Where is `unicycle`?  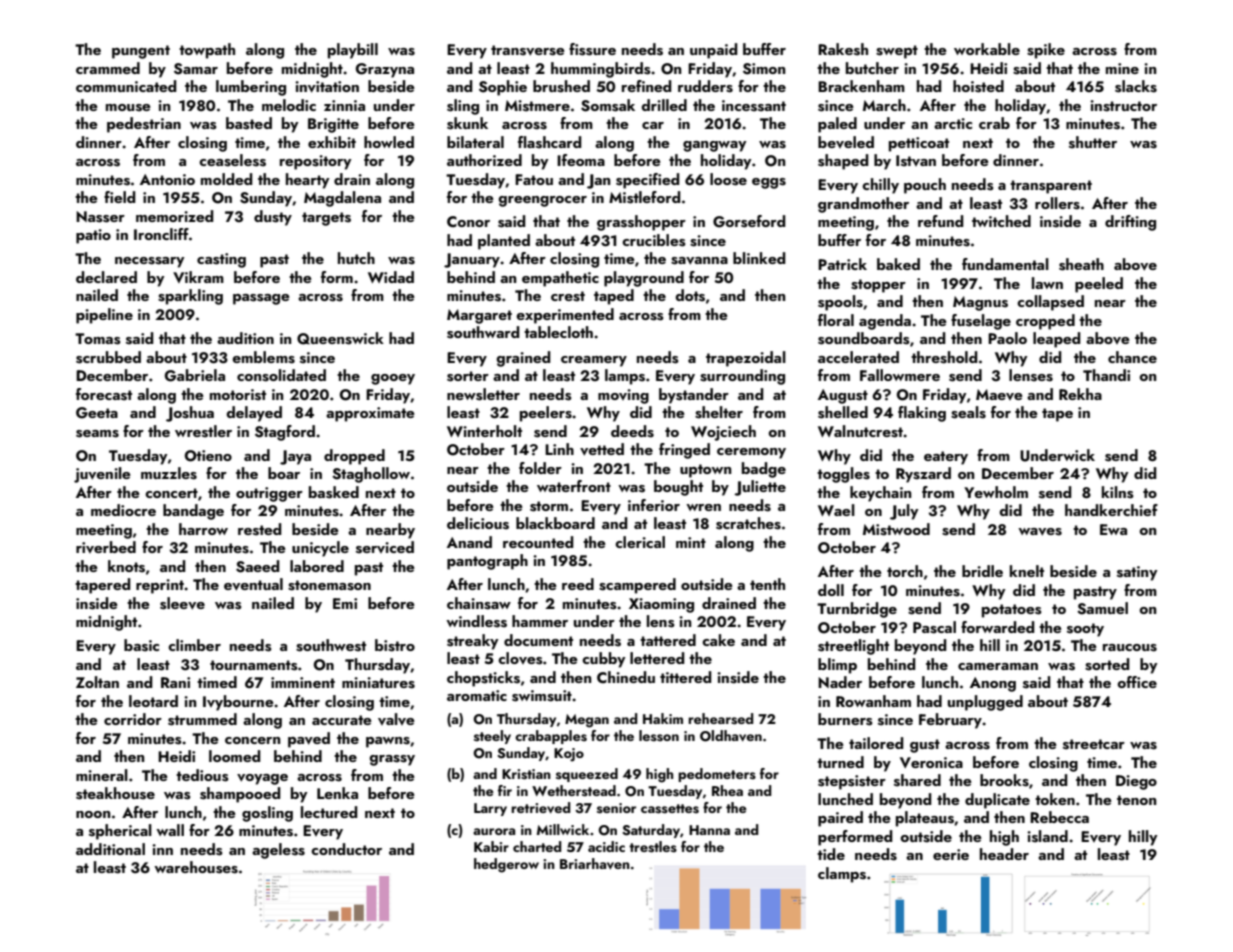 unicycle is located at coordinates (320, 549).
